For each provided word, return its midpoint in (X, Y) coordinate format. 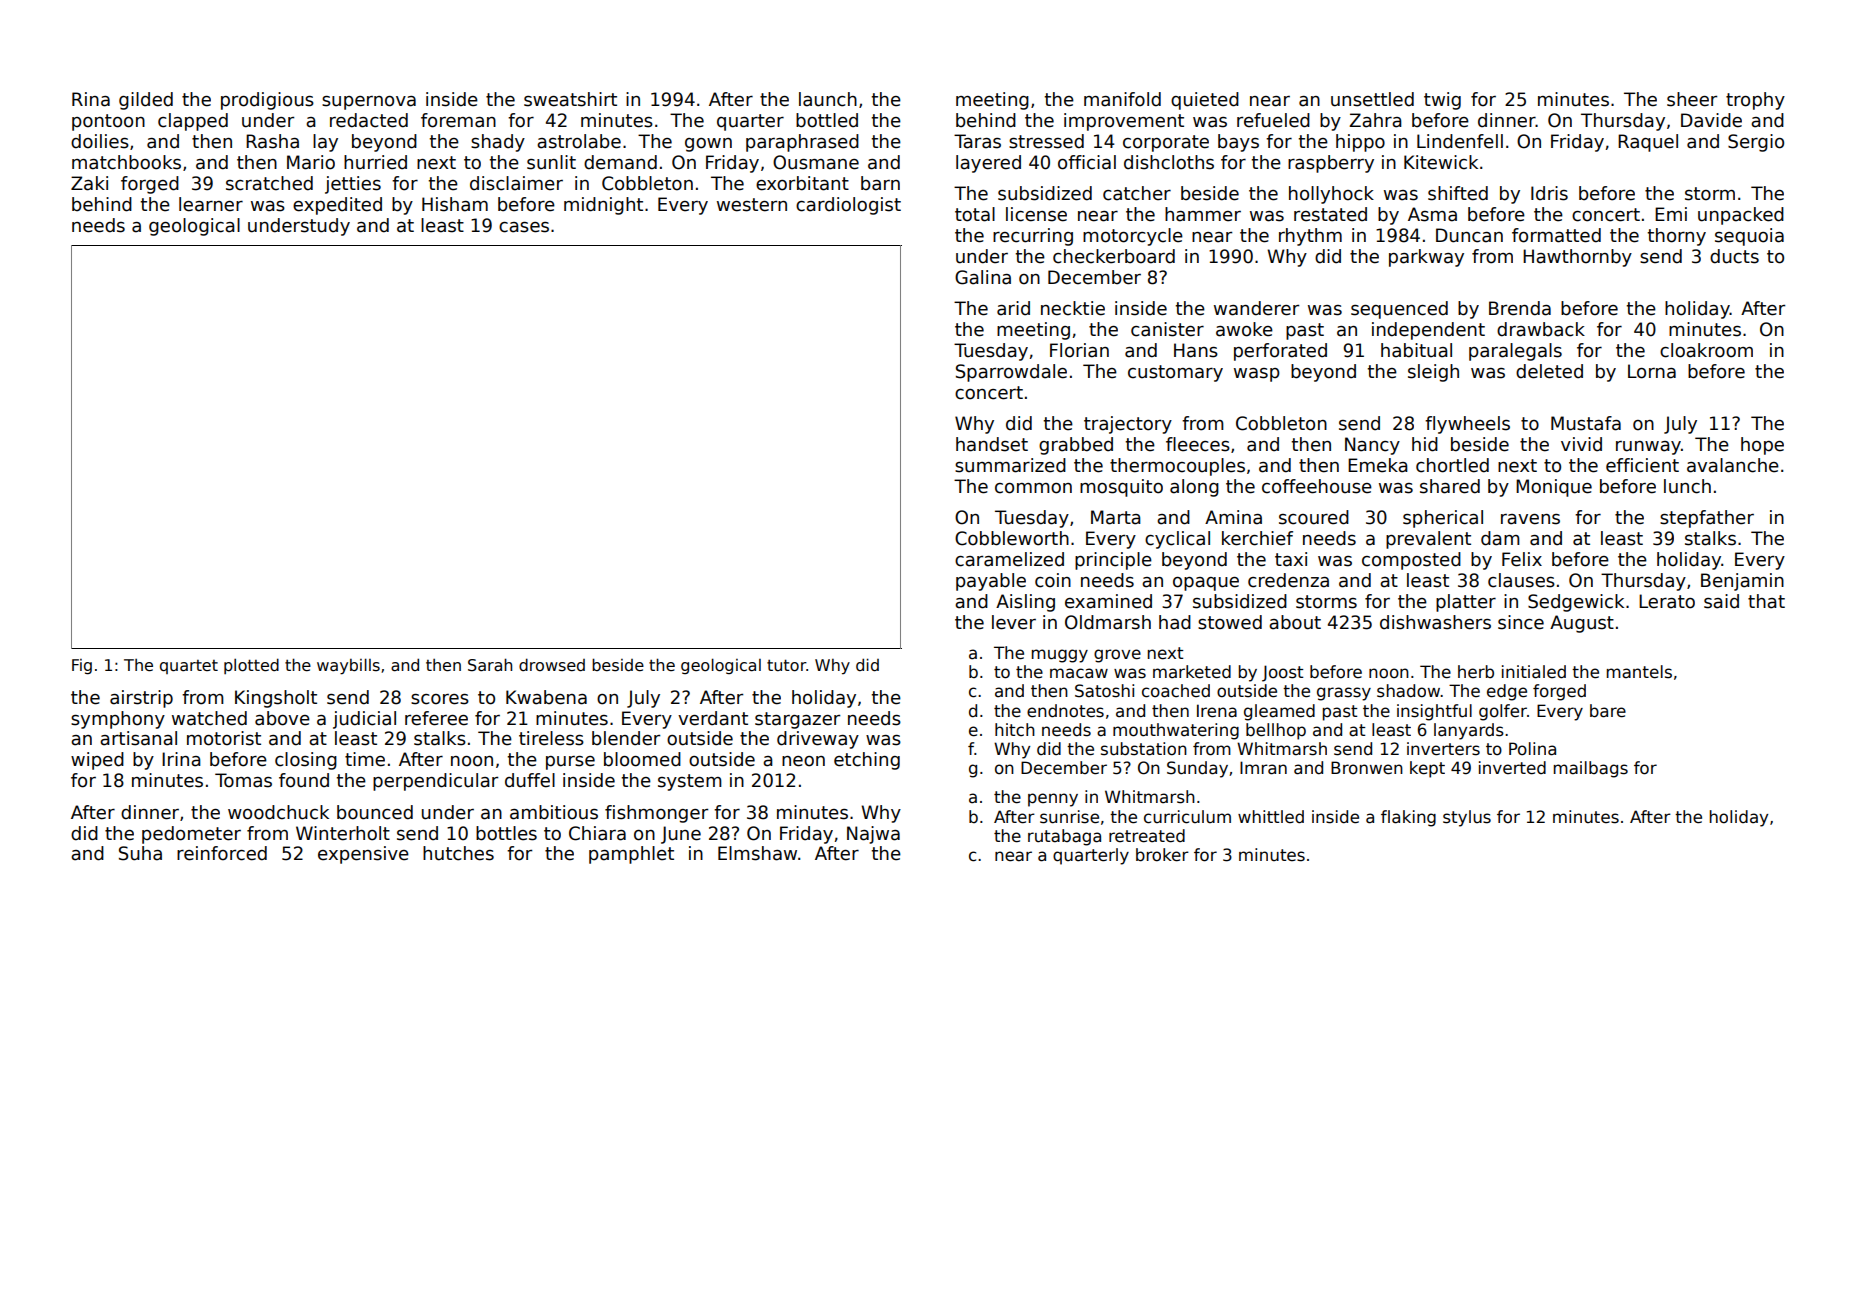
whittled (1271, 817)
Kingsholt (276, 699)
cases (524, 227)
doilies (100, 141)
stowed (1230, 622)
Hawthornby (1577, 258)
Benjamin (1742, 582)
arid (1013, 308)
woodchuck (278, 812)
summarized (1010, 465)
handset (992, 444)
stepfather (1707, 519)
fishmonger (656, 814)
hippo (1360, 143)
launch (828, 99)
